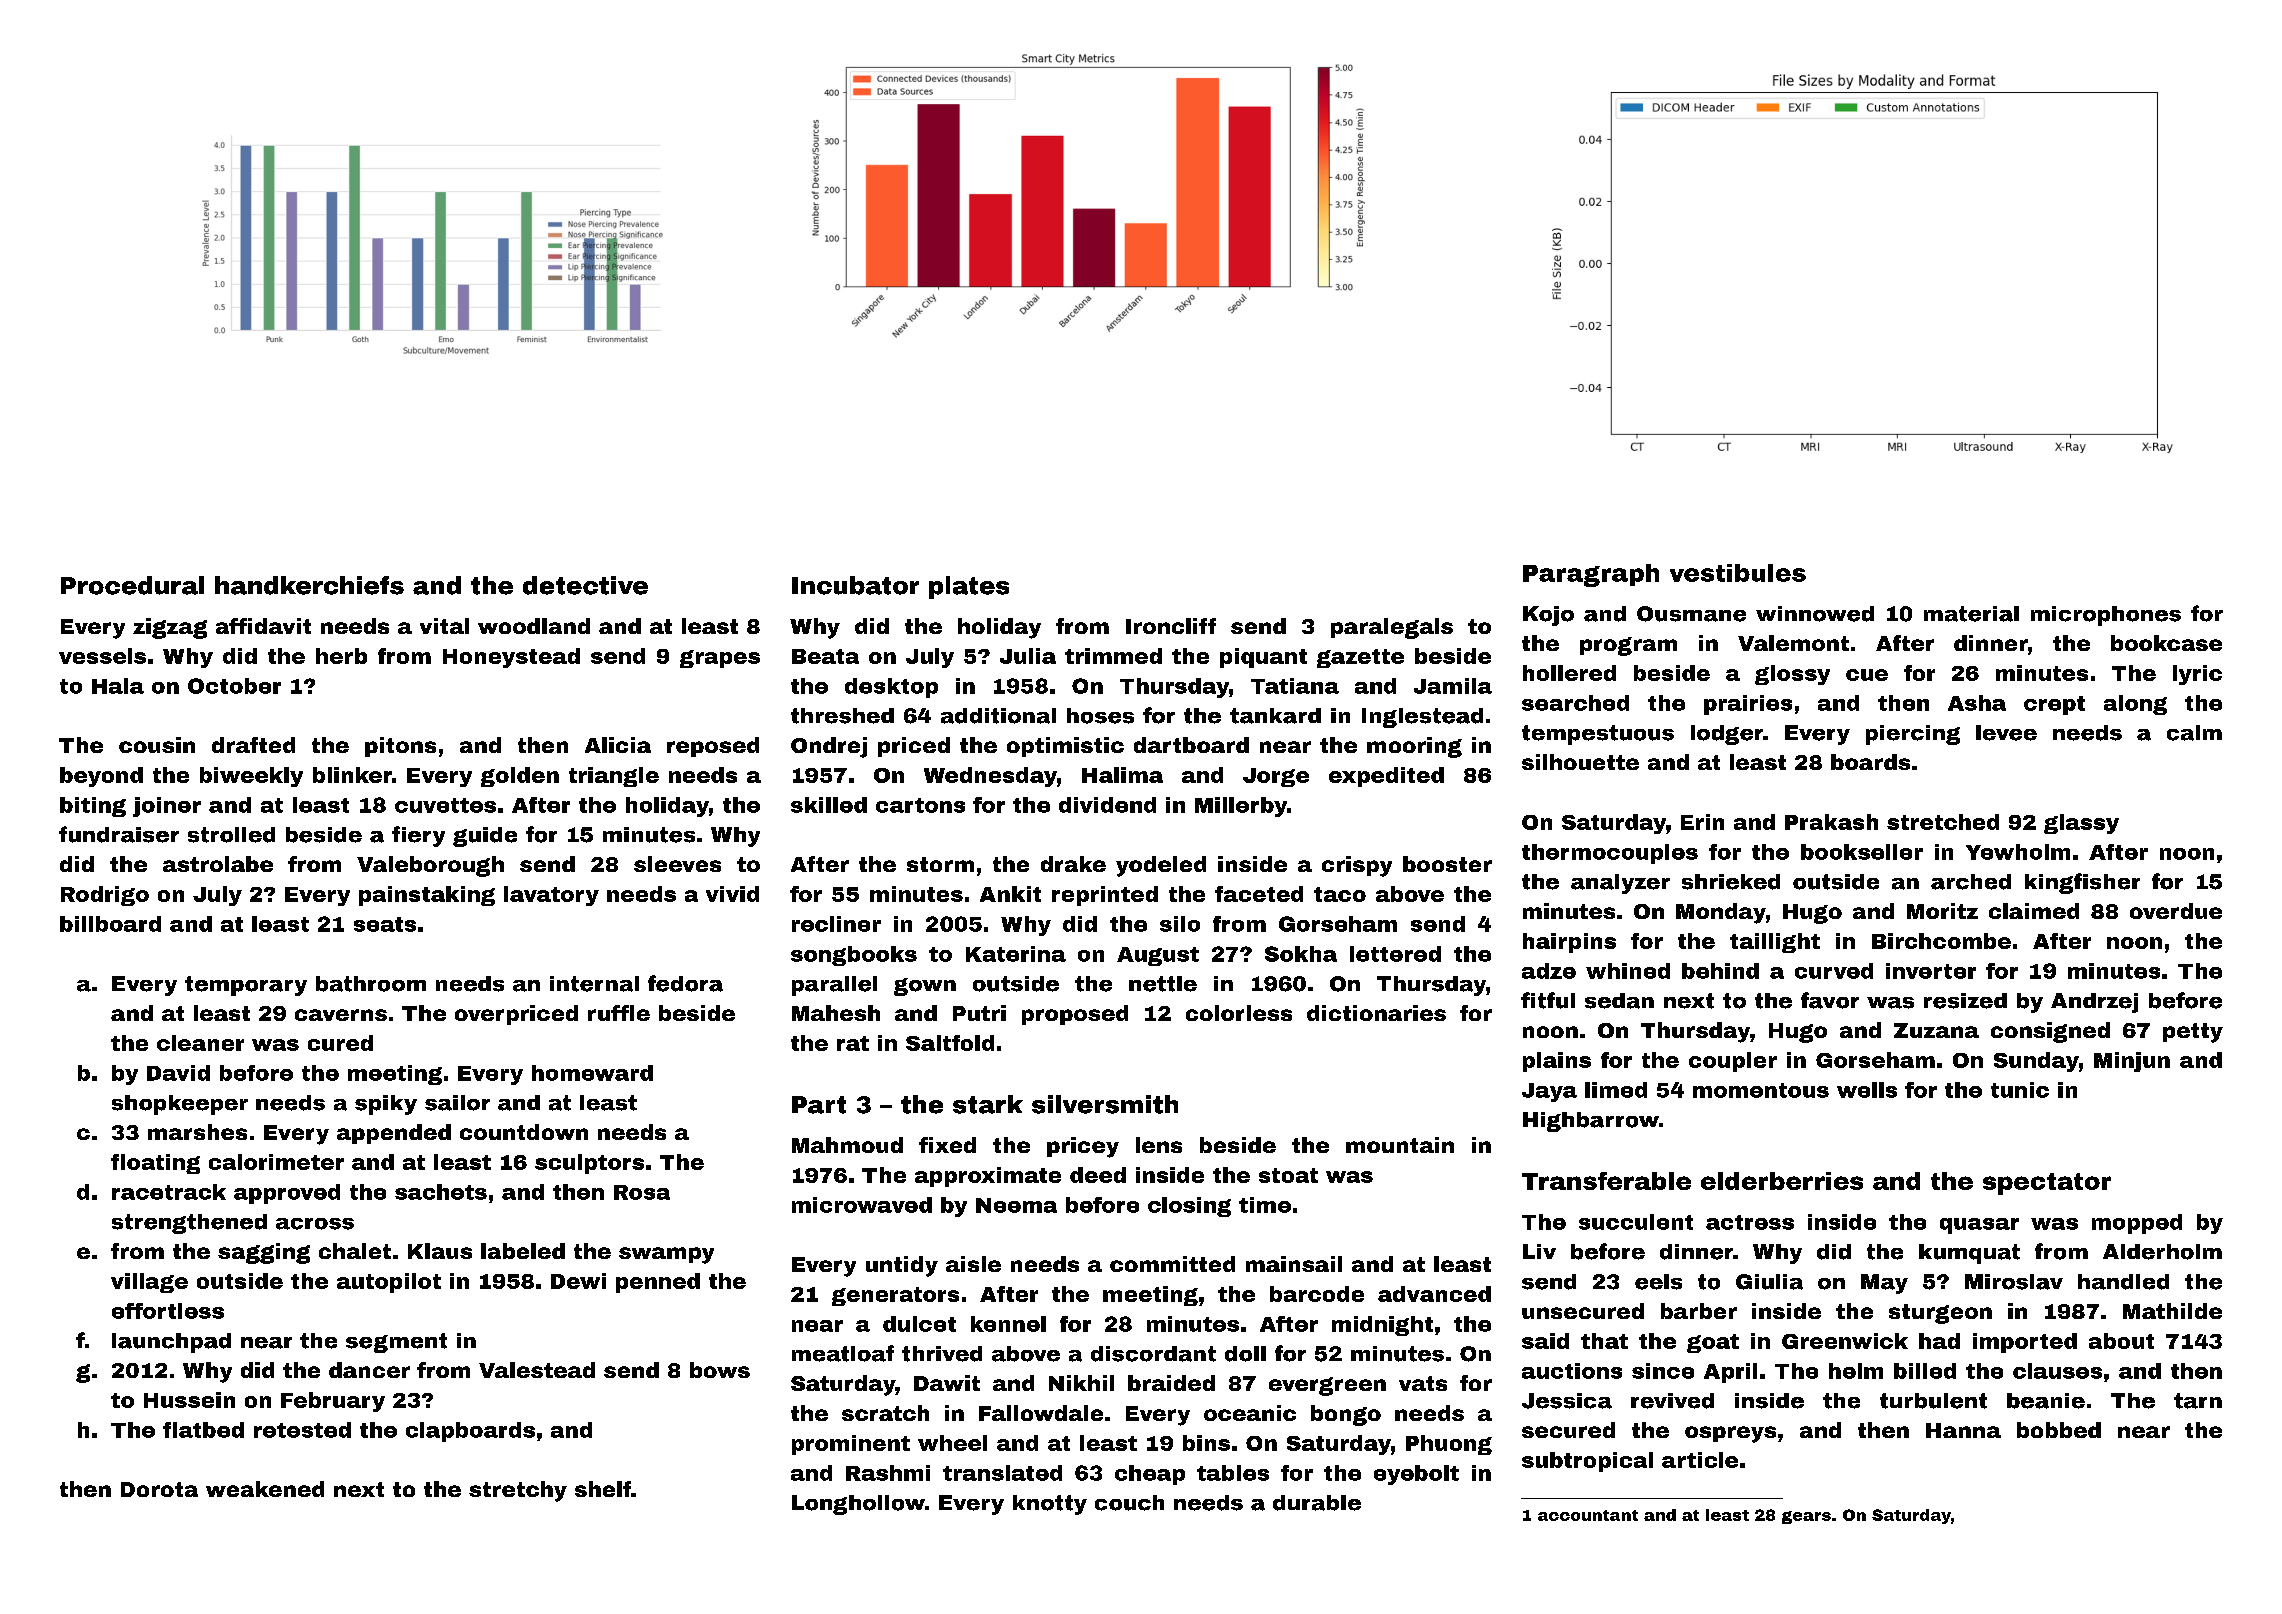  What do you see at coordinates (2194, 733) in the image?
I see `calm` at bounding box center [2194, 733].
